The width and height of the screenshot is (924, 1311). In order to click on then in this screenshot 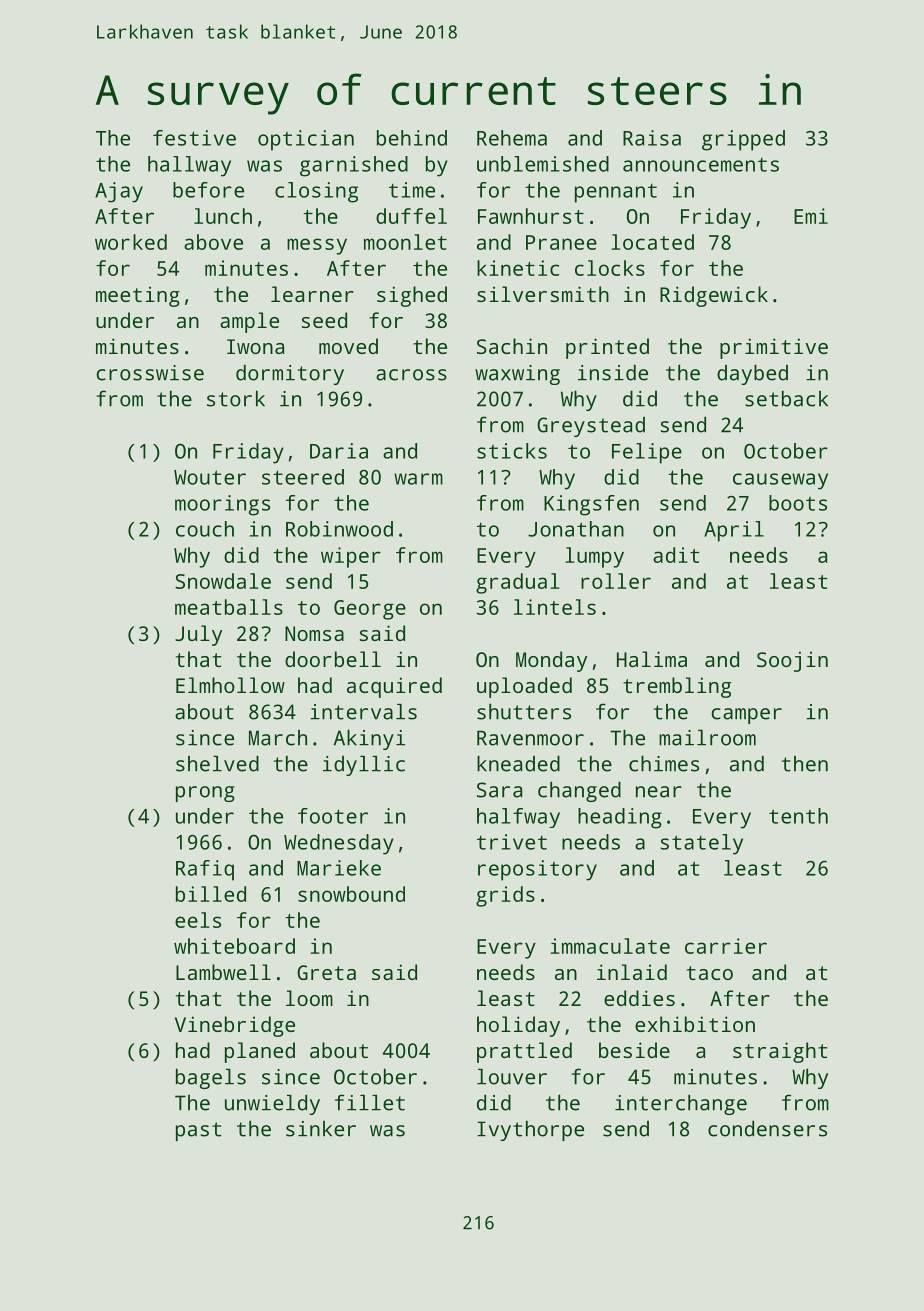, I will do `click(805, 764)`.
